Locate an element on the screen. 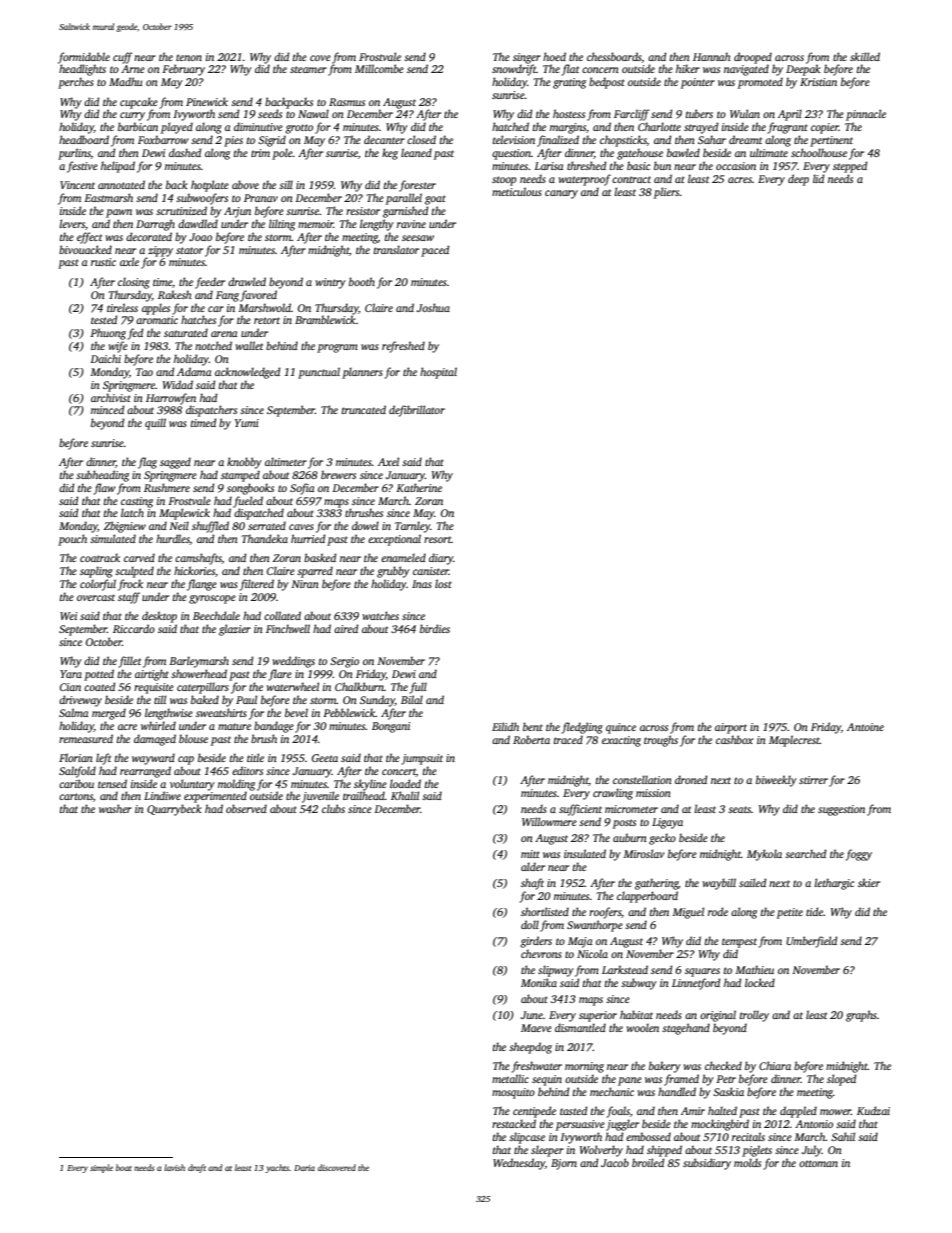 The width and height of the screenshot is (952, 1233). tenon is located at coordinates (189, 57).
